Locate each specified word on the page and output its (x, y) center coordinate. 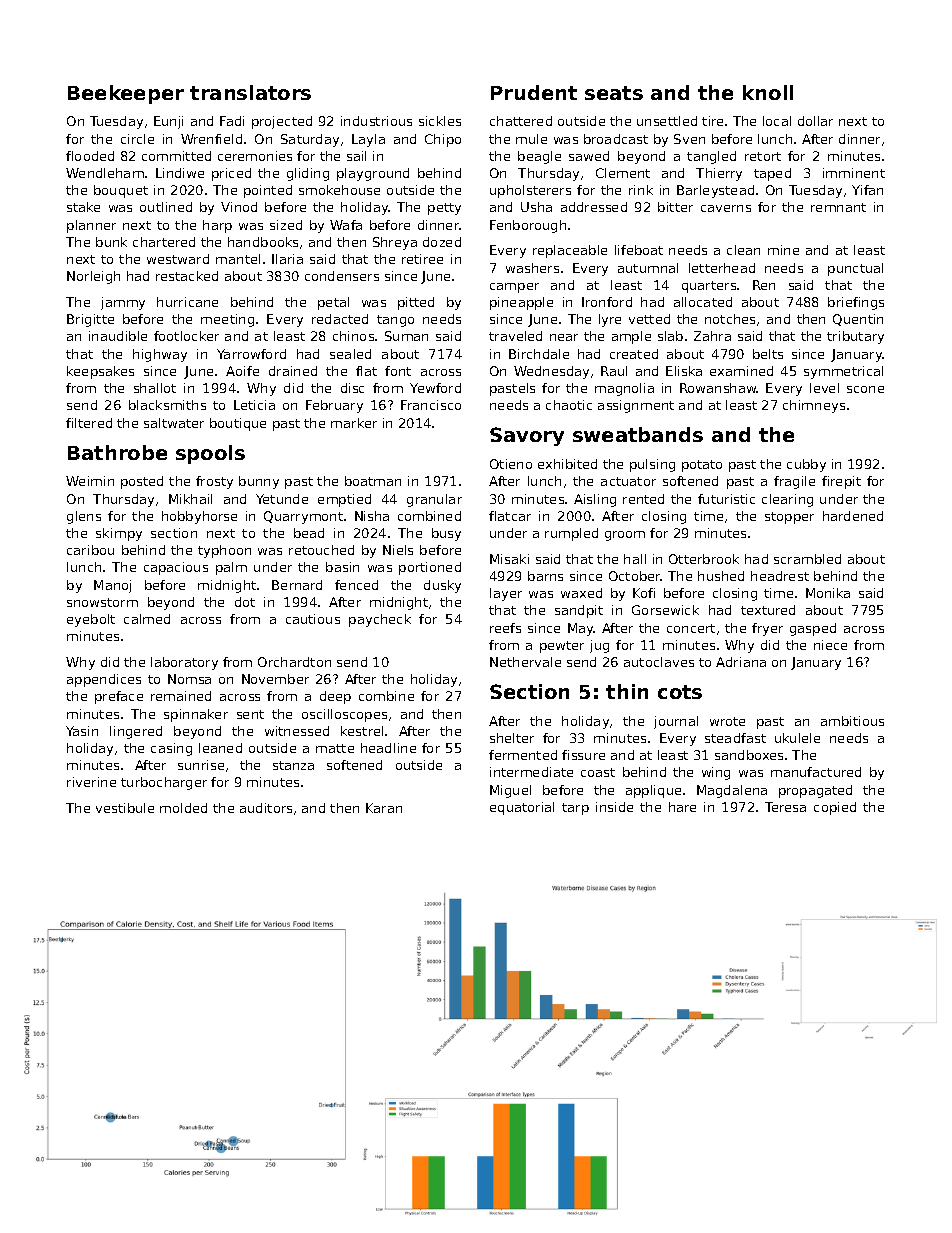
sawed (589, 156)
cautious (313, 619)
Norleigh (93, 277)
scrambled (807, 559)
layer (506, 594)
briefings (856, 303)
